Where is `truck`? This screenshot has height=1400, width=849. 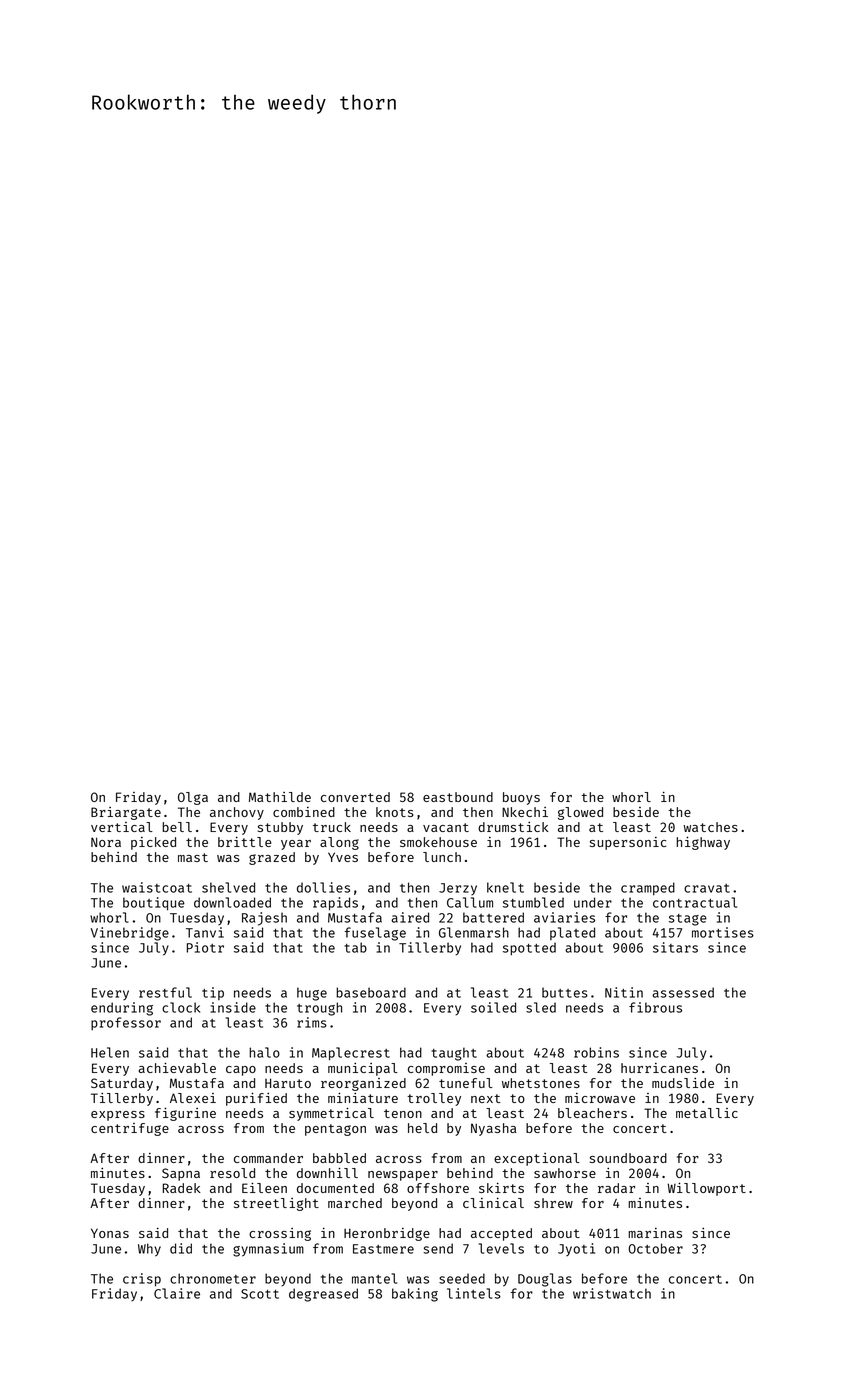 truck is located at coordinates (332, 827).
